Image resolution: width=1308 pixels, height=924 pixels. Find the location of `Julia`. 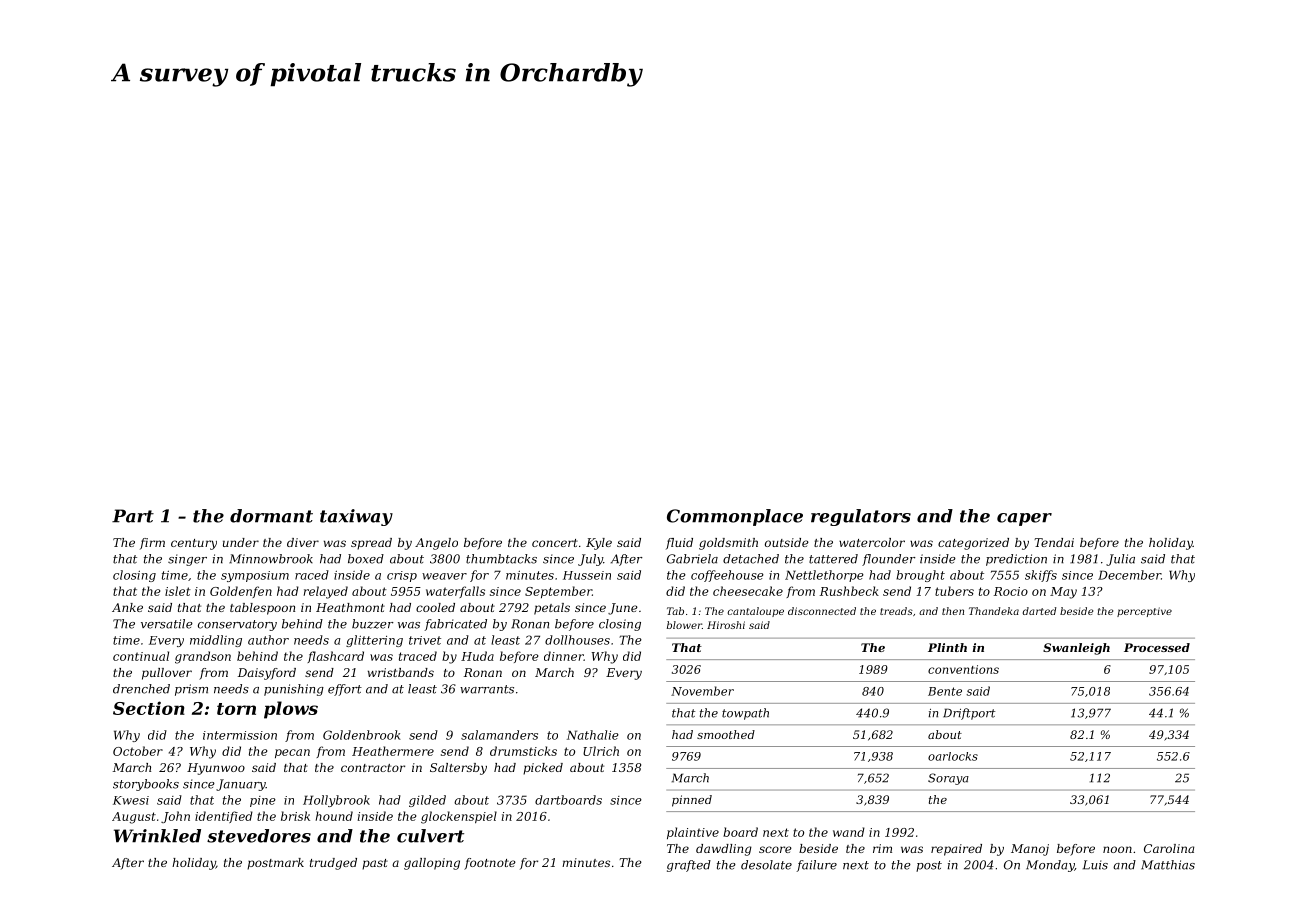

Julia is located at coordinates (1120, 560).
